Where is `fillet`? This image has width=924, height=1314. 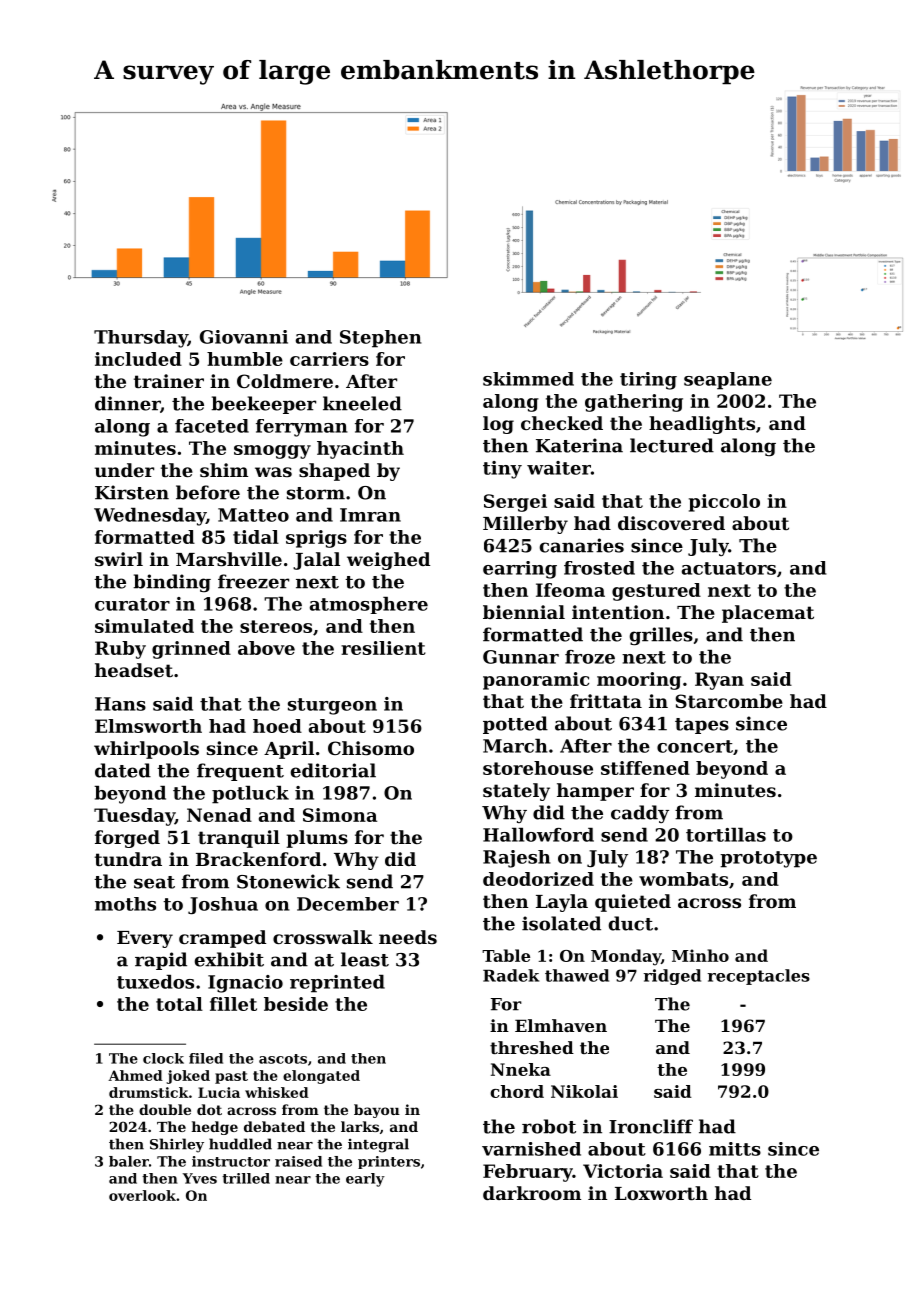 fillet is located at coordinates (233, 1004).
